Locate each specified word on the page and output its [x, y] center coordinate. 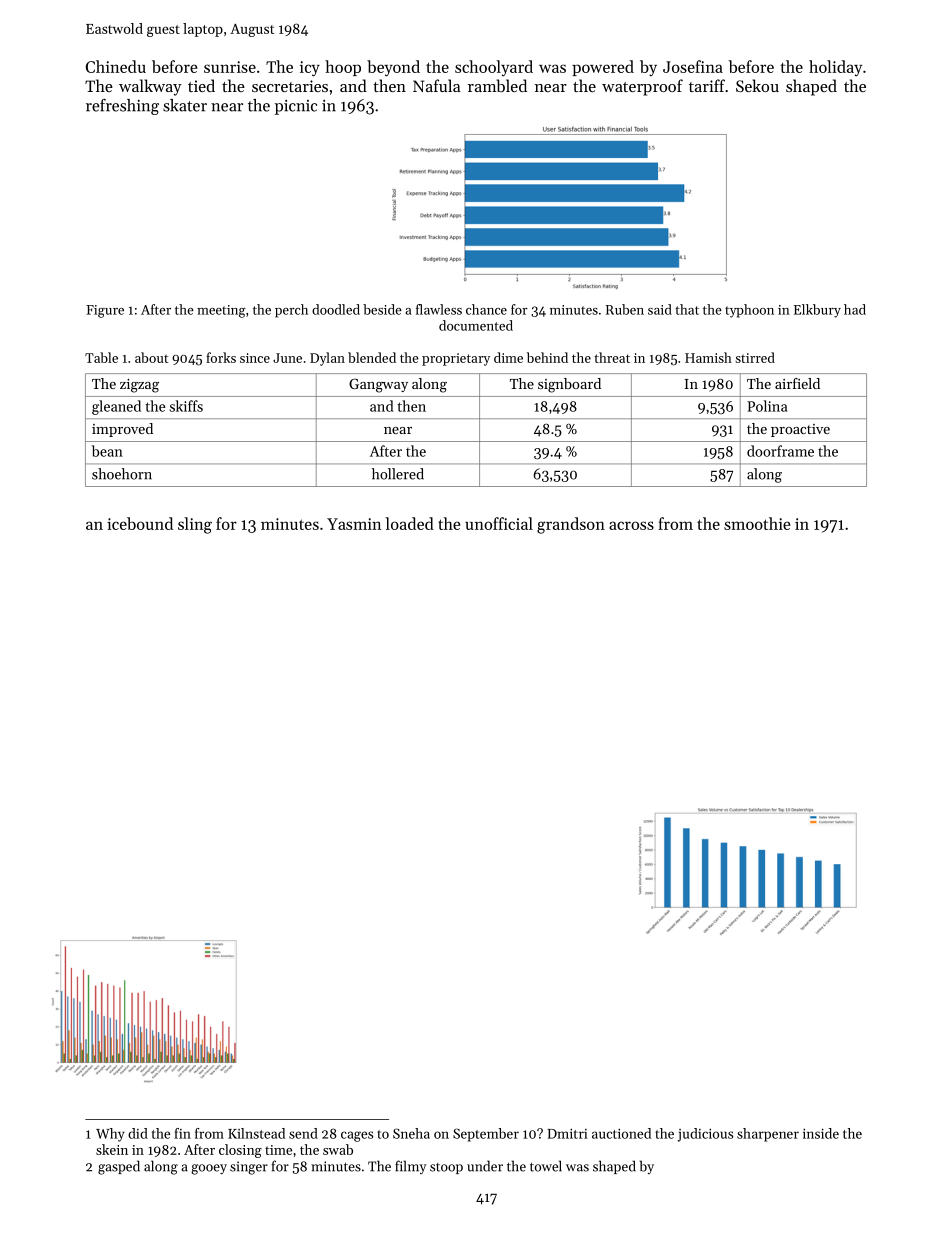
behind [547, 357]
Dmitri [567, 1133]
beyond [393, 68]
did [138, 1133]
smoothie [757, 523]
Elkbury [817, 311]
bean [107, 451]
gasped [119, 1167]
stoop [446, 1168]
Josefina [693, 66]
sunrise [230, 67]
